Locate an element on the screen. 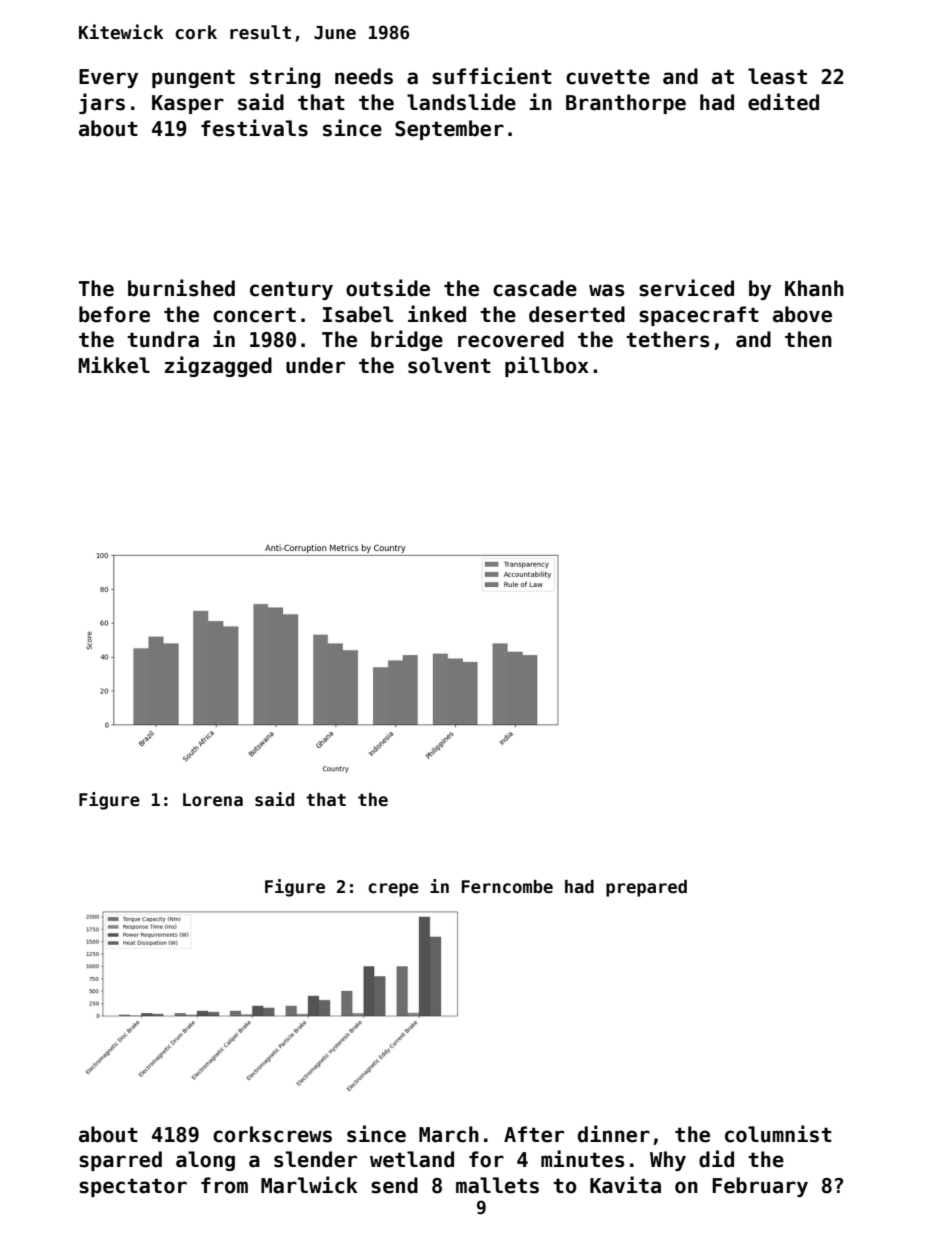 The width and height of the screenshot is (952, 1233). edited is located at coordinates (783, 102).
